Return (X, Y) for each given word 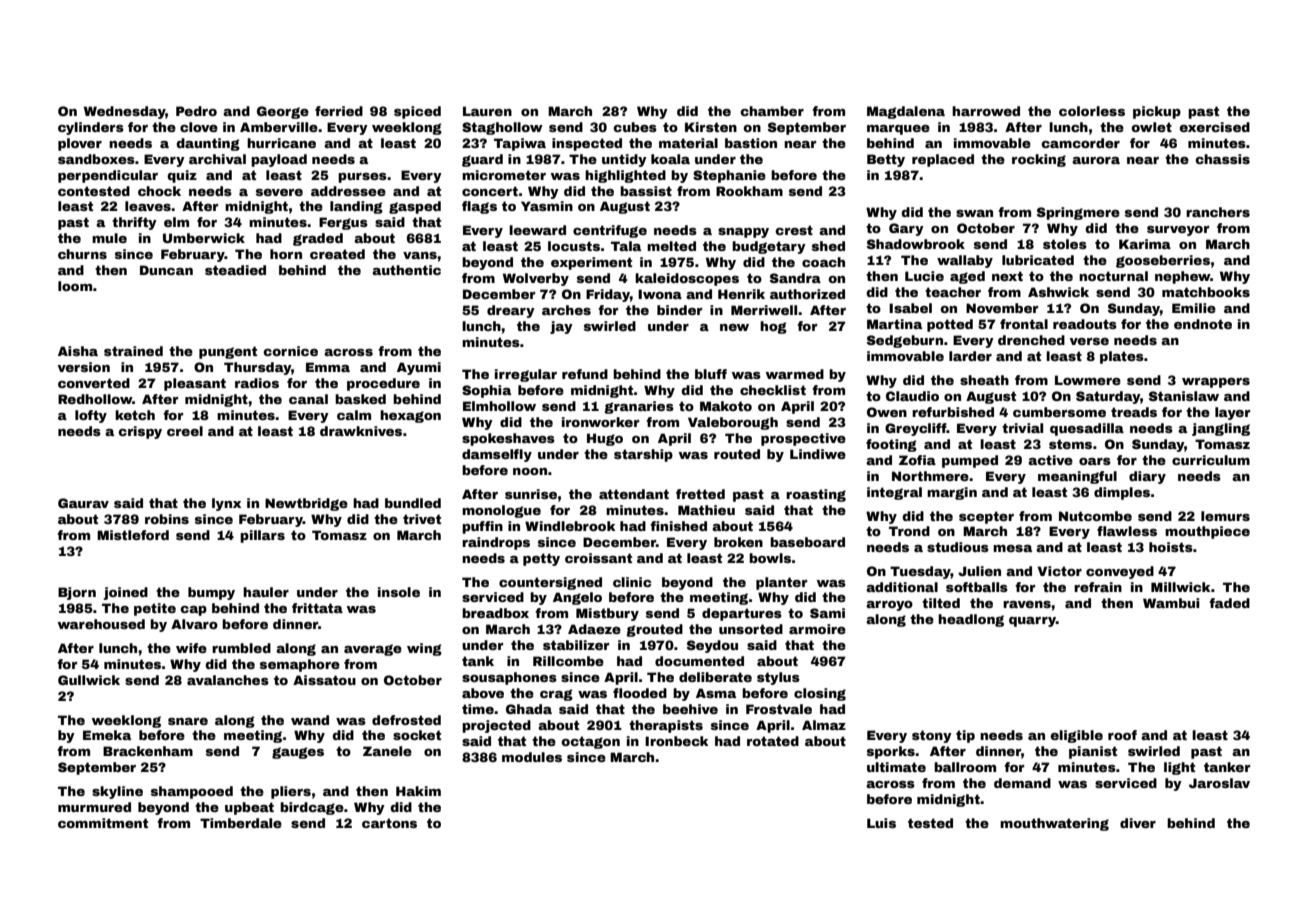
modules (532, 757)
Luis (881, 823)
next (1007, 276)
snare (188, 721)
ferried (339, 111)
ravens (1027, 604)
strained (133, 351)
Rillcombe (568, 661)
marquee (898, 130)
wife (191, 648)
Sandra (795, 278)
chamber (772, 111)
